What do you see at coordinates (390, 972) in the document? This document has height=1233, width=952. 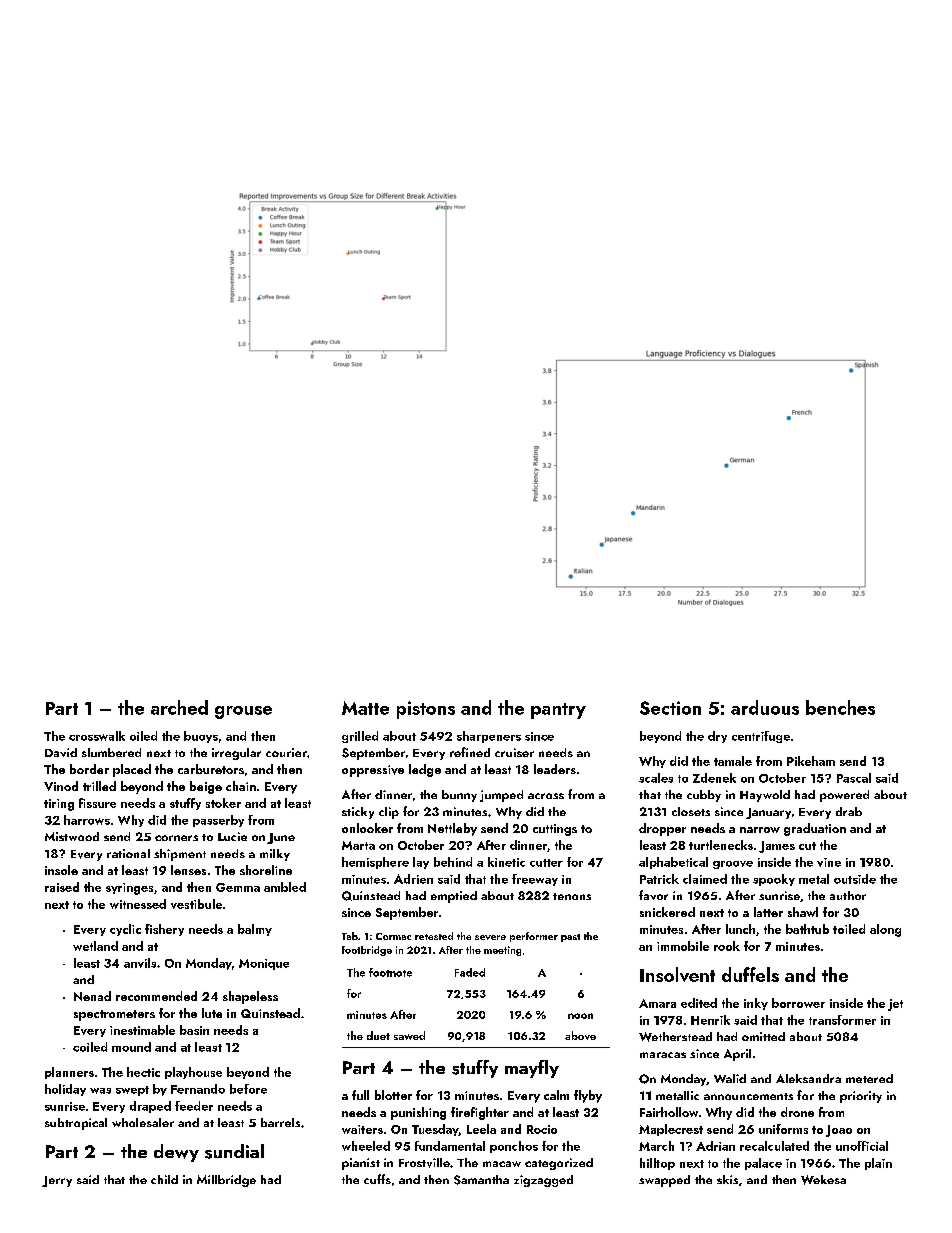 I see `footnote` at bounding box center [390, 972].
